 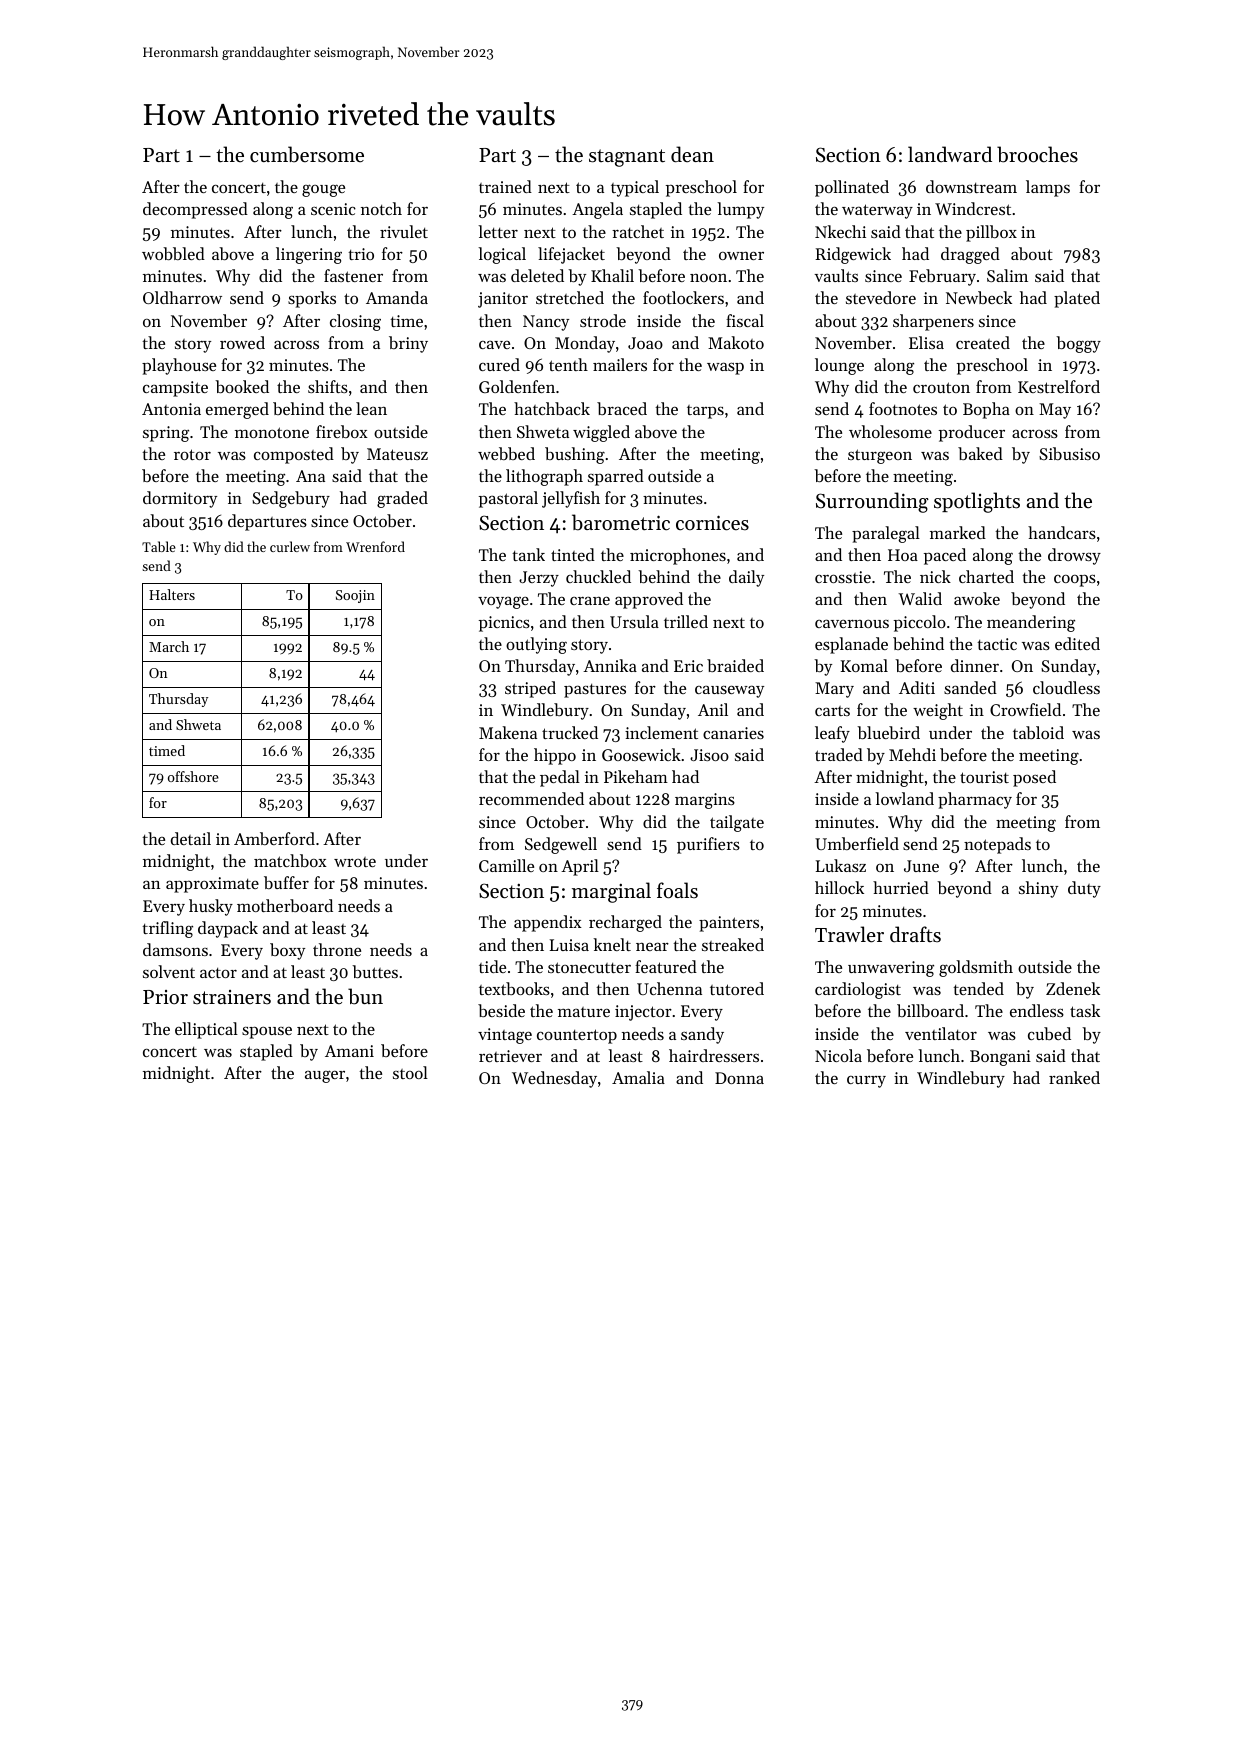 What do you see at coordinates (872, 502) in the screenshot?
I see `Surrounding` at bounding box center [872, 502].
